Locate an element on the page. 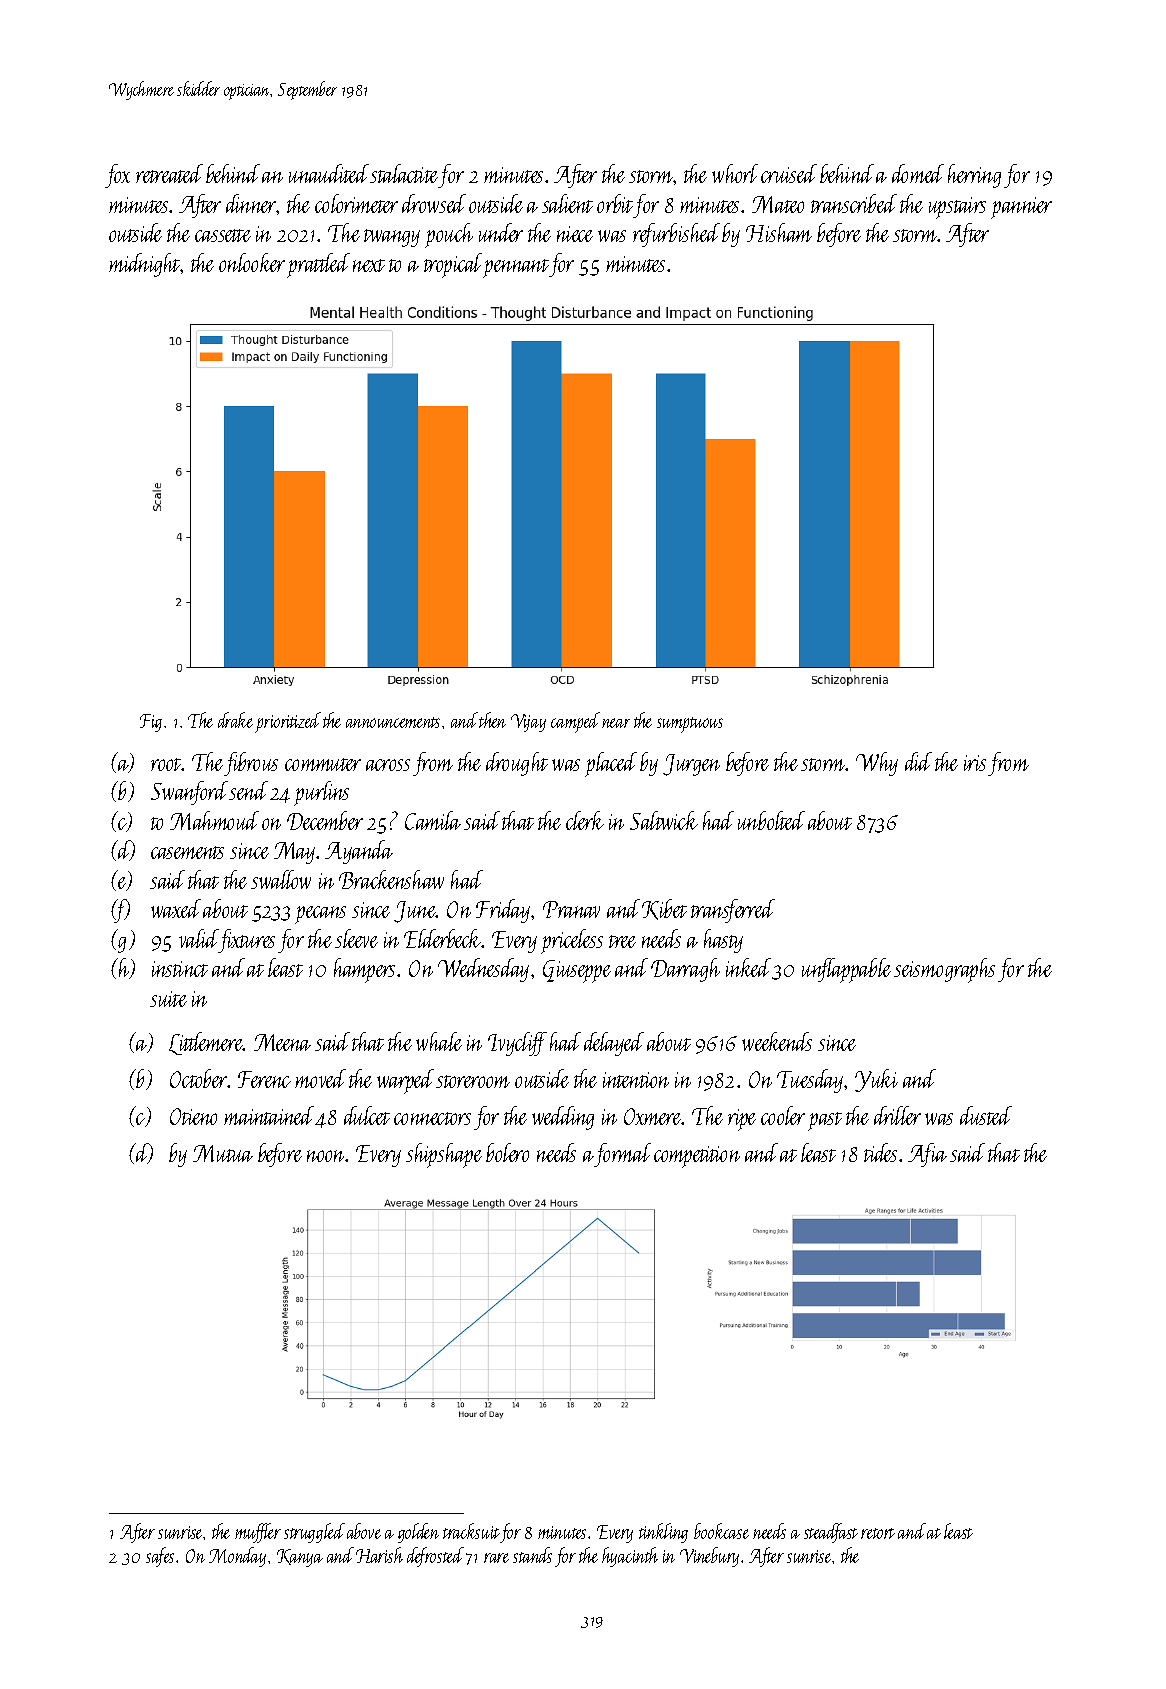 This image has height=1689, width=1166. driller is located at coordinates (897, 1115).
